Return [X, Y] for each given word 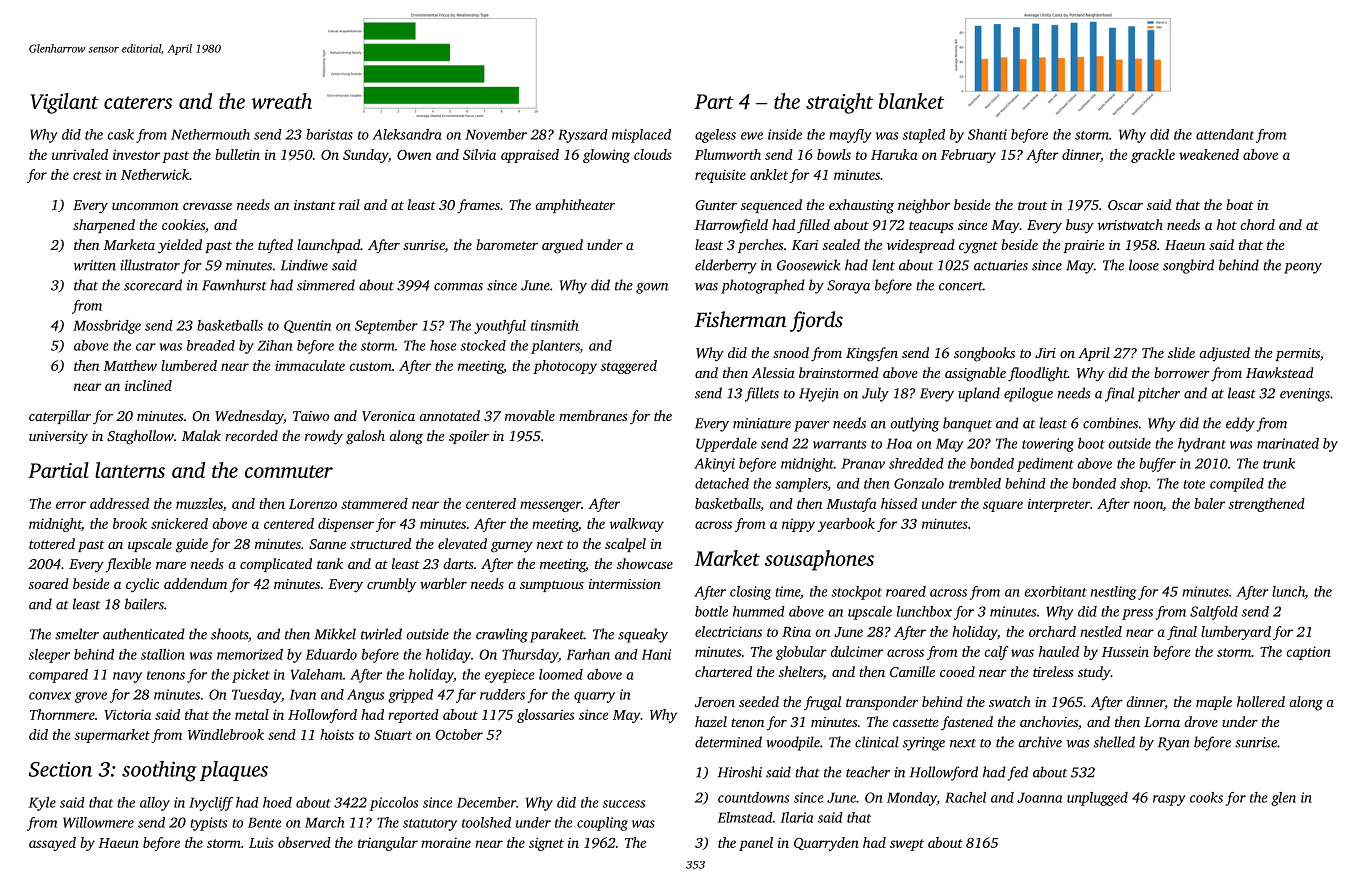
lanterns [130, 470]
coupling [602, 824]
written [95, 265]
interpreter [1059, 505]
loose [1144, 265]
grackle [1153, 156]
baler [1209, 503]
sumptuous [552, 586]
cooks [1206, 797]
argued [562, 246]
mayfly [850, 136]
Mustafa [851, 505]
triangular [388, 844]
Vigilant [65, 103]
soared [49, 583]
